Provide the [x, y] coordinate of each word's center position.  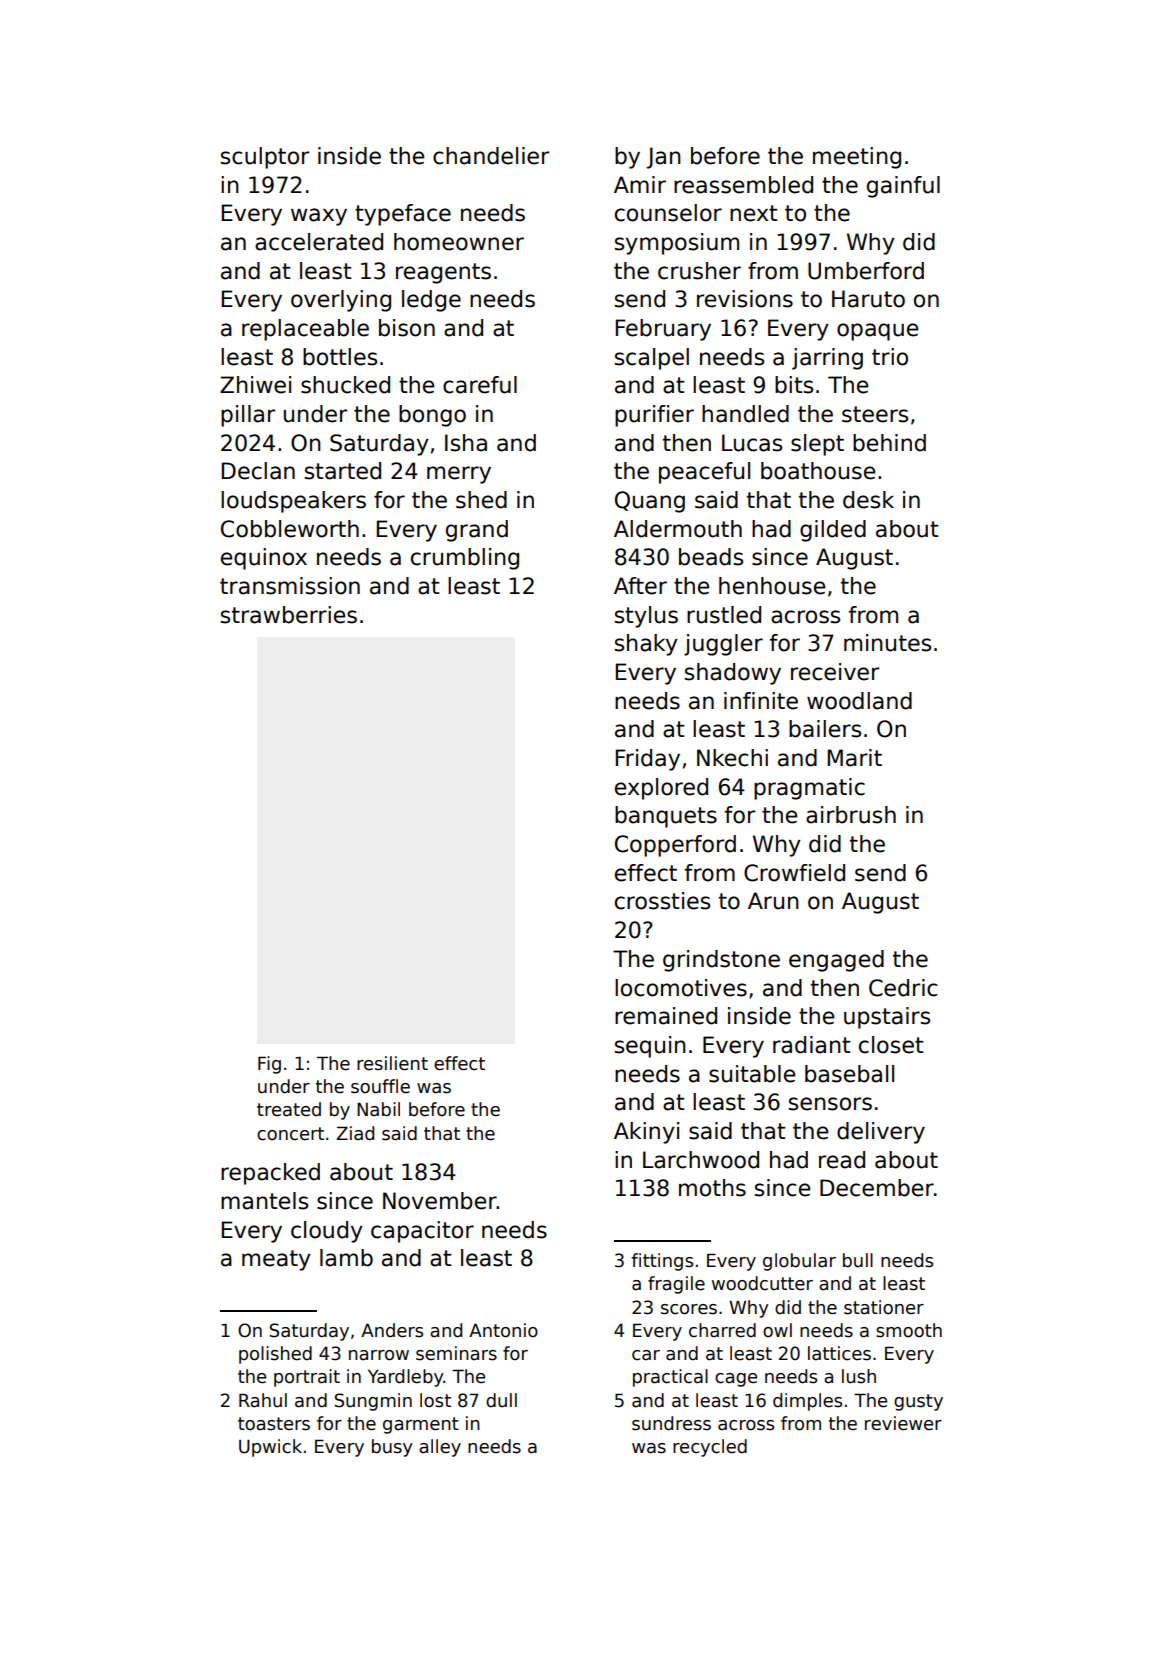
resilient [392, 1063]
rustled [724, 615]
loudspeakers [293, 502]
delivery [881, 1133]
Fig [269, 1065]
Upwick [270, 1448]
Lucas [752, 443]
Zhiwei [255, 385]
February [663, 330]
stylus [646, 617]
